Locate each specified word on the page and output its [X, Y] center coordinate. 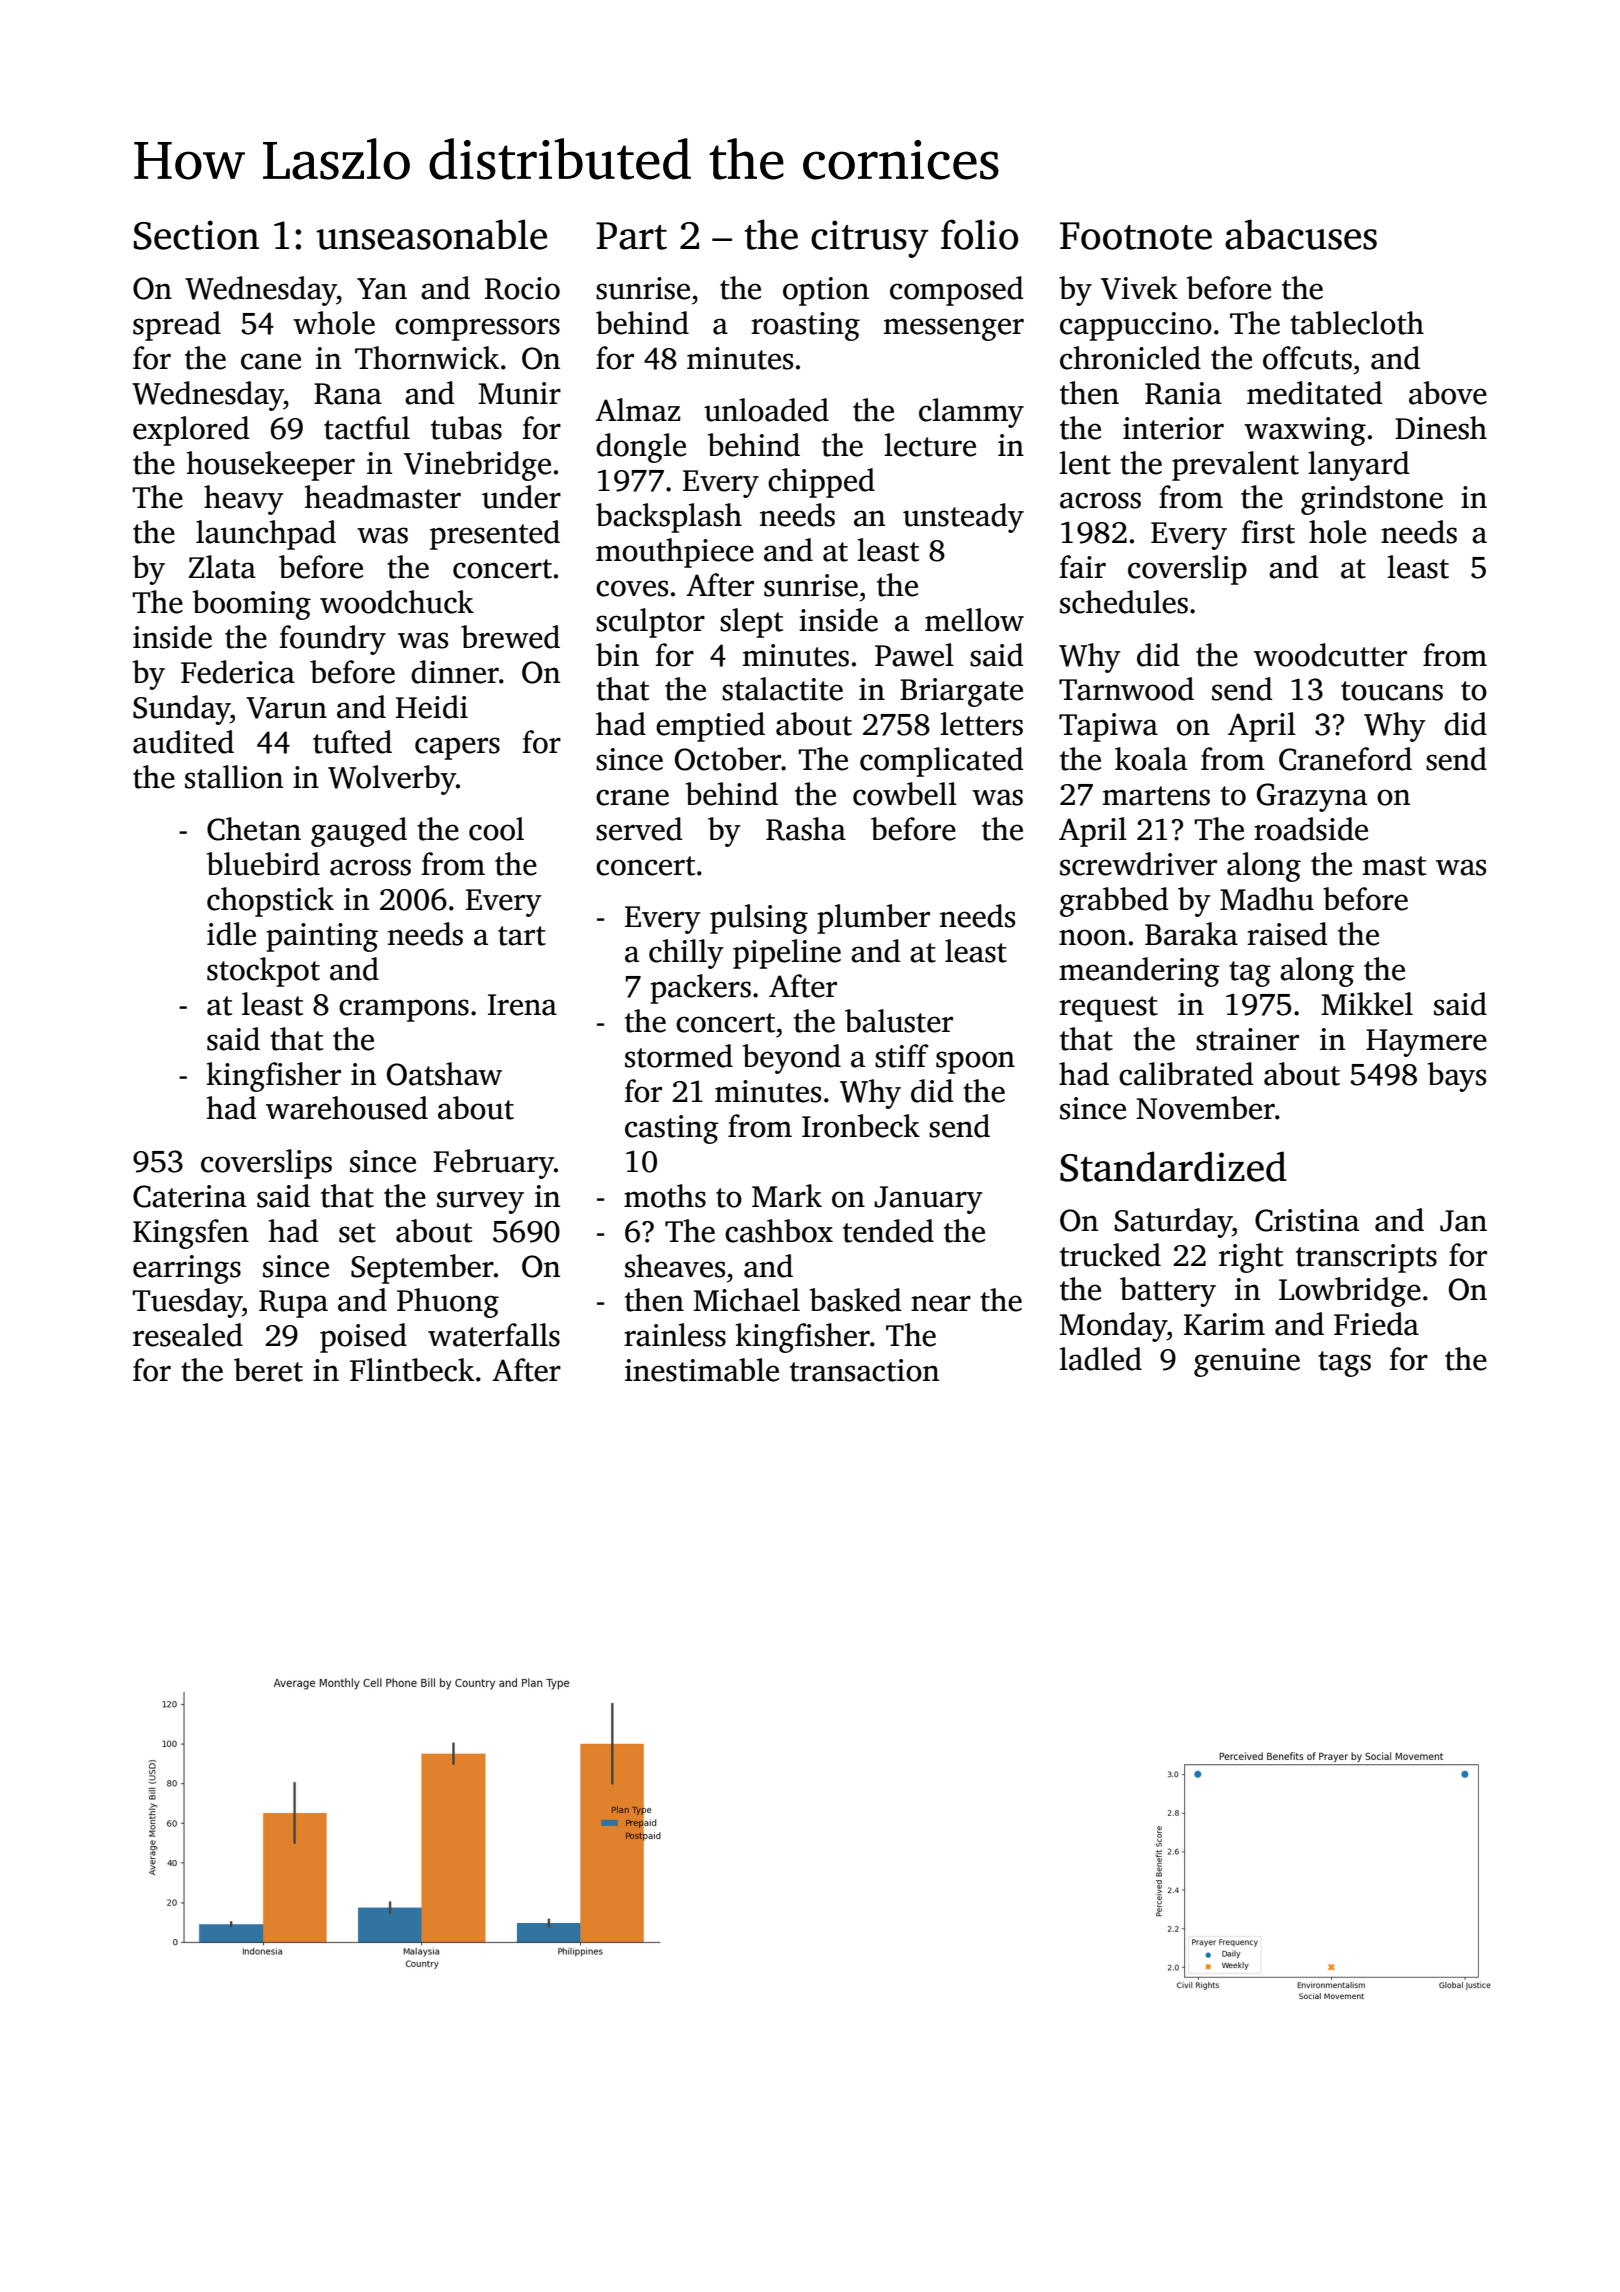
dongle [641, 448]
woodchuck [397, 602]
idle [231, 934]
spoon [975, 1062]
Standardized [1173, 1166]
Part [631, 236]
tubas [466, 428]
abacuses [1301, 234]
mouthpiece [675, 553]
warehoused [347, 1108]
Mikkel [1367, 1004]
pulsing [759, 919]
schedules [1124, 602]
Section [196, 235]
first [1268, 532]
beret [268, 1370]
